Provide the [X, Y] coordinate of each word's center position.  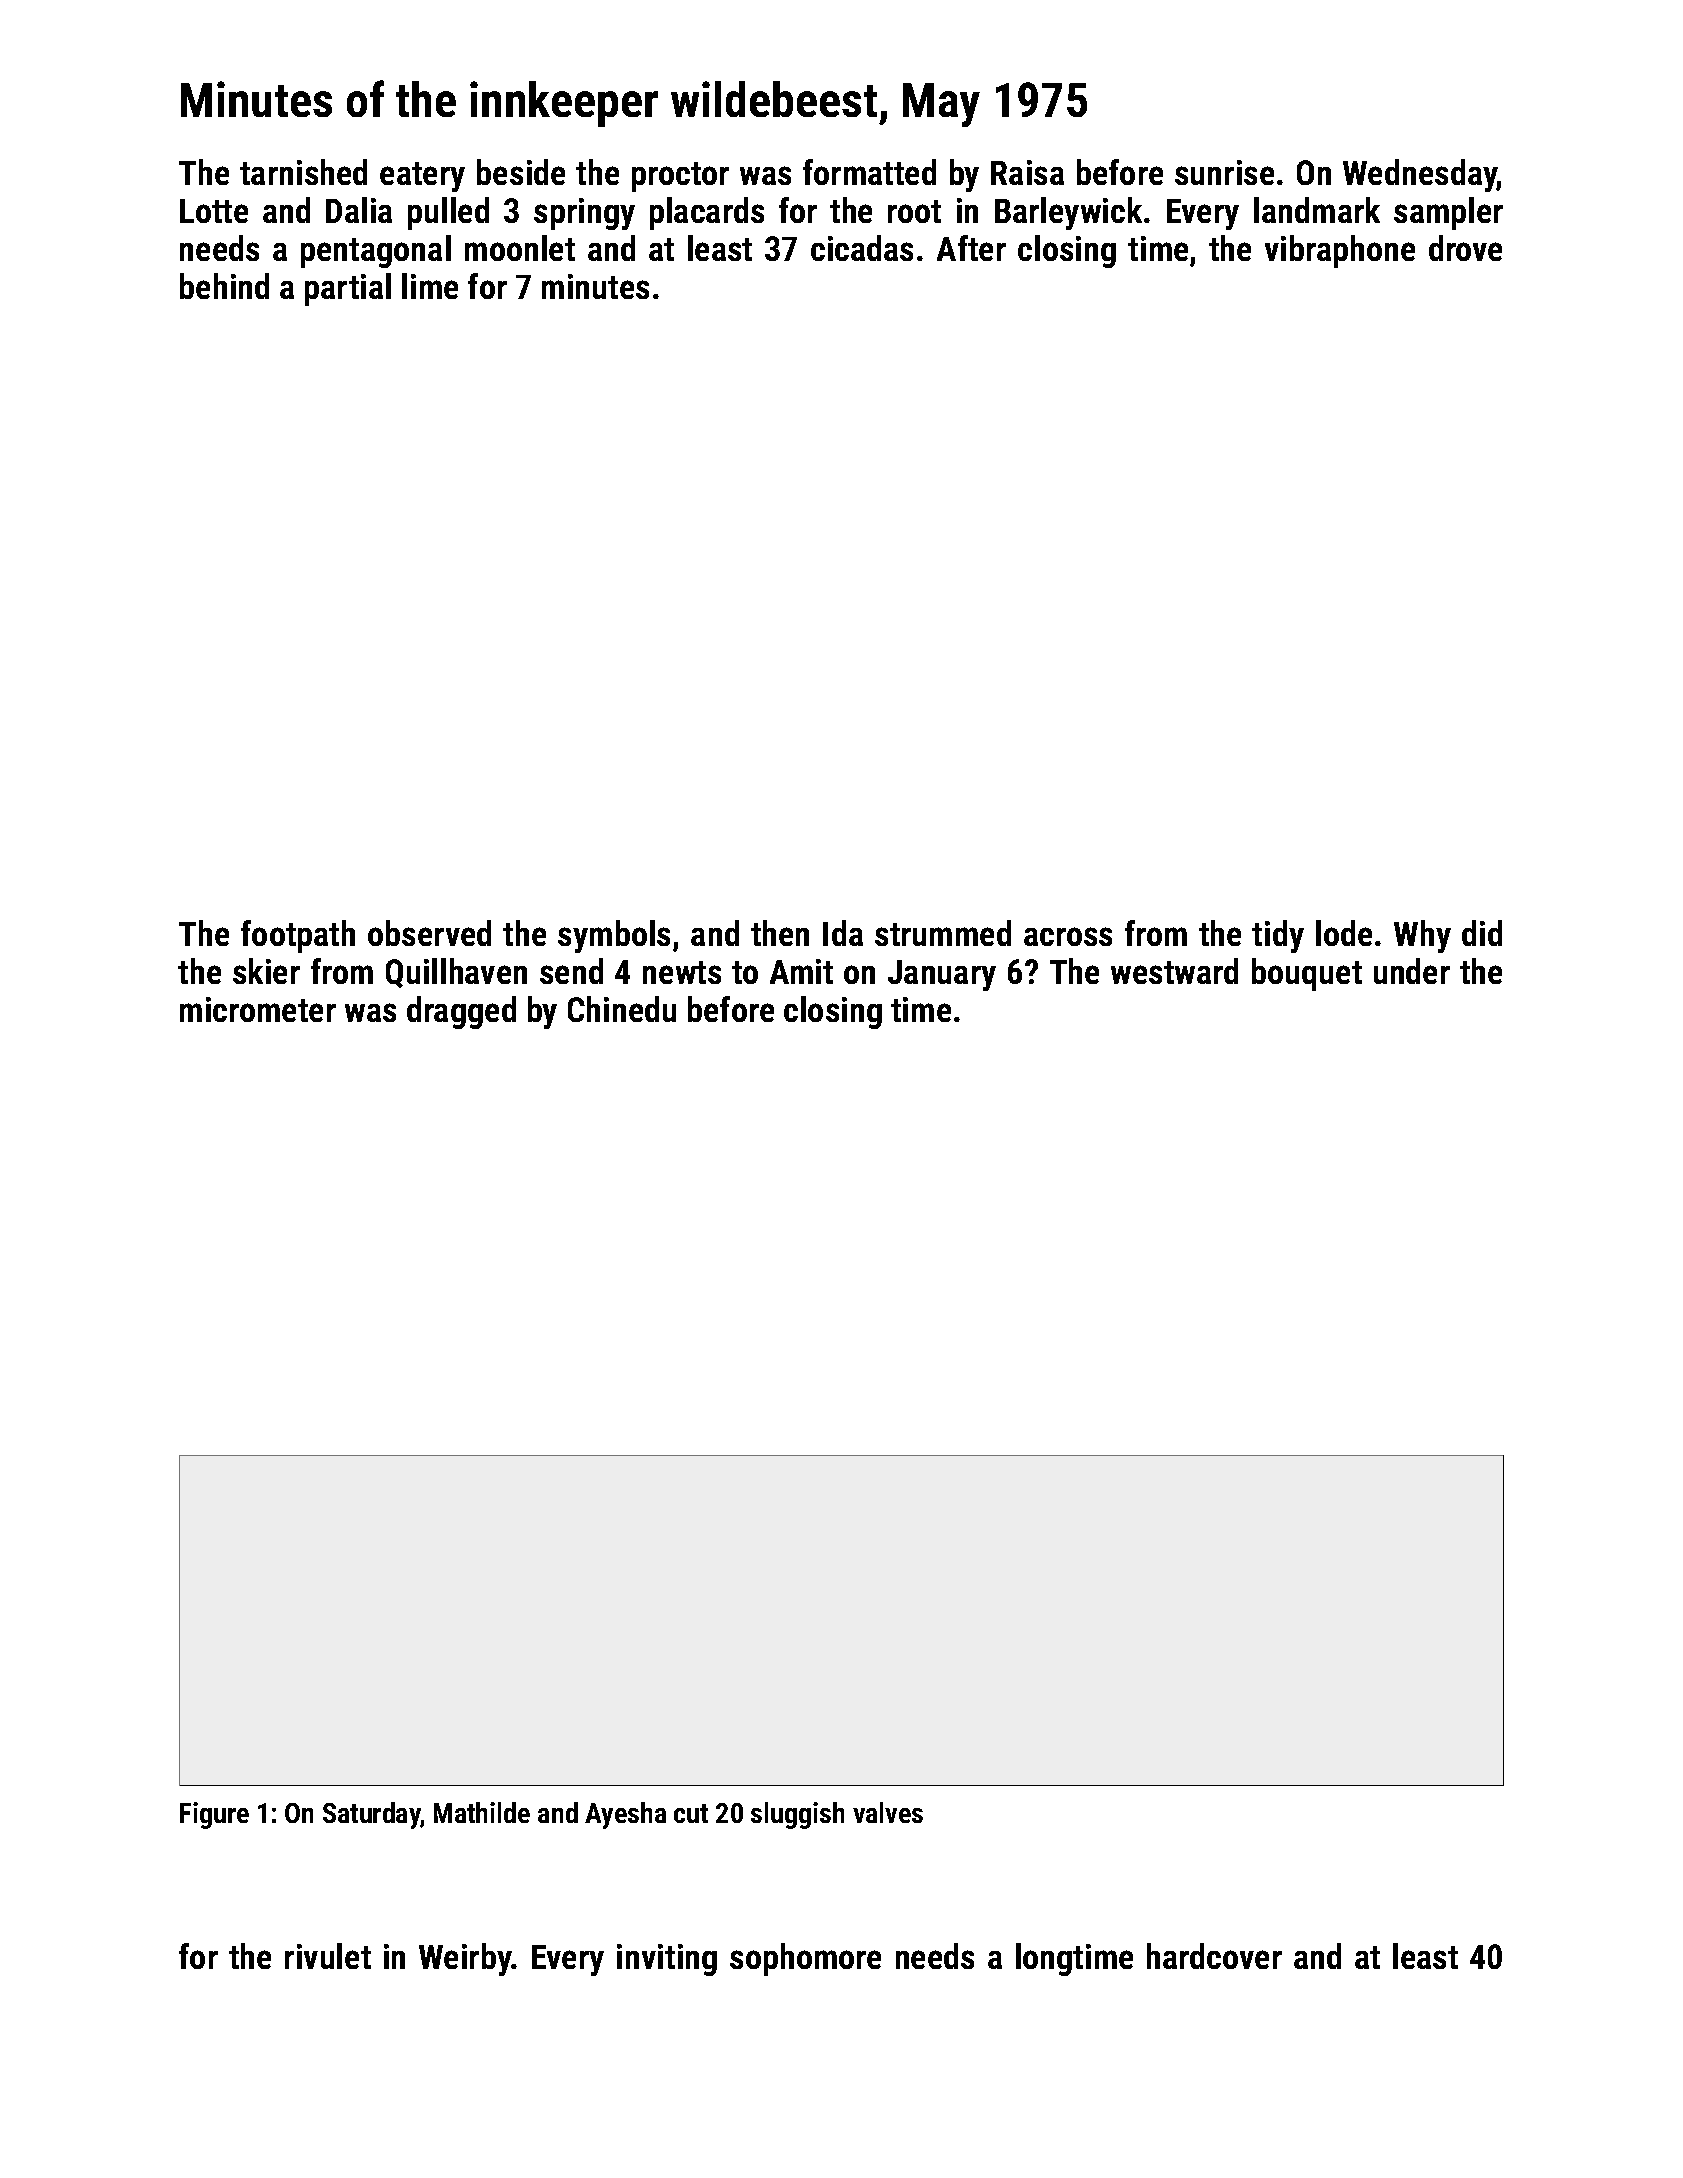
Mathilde [482, 1812]
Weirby [465, 1959]
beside [521, 172]
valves [888, 1812]
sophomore [805, 1959]
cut [691, 1813]
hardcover [1214, 1956]
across [1068, 936]
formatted [869, 172]
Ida [843, 933]
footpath [298, 936]
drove [1465, 248]
